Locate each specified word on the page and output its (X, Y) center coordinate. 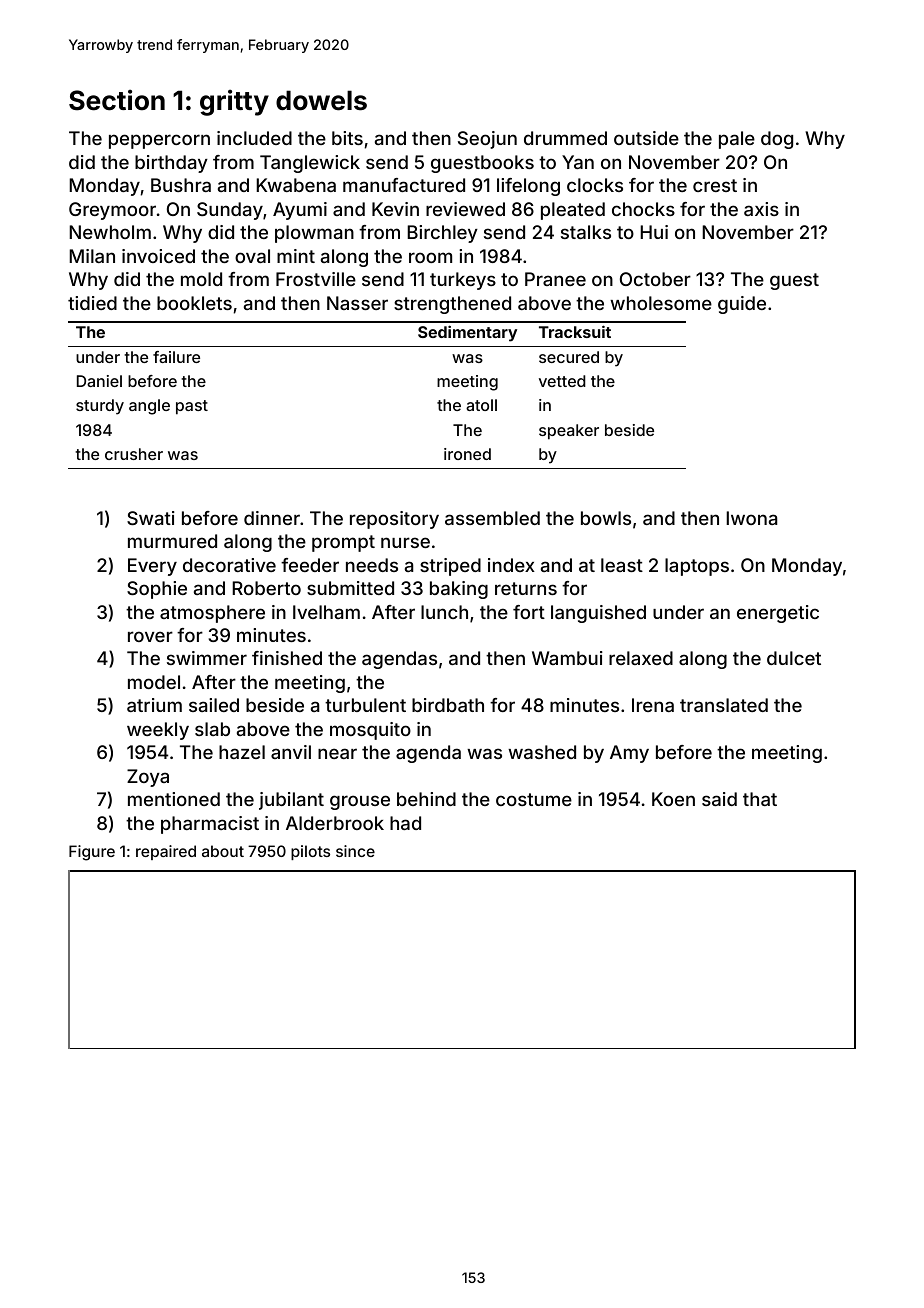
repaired (166, 852)
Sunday (230, 211)
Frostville (316, 279)
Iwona (751, 518)
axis (761, 209)
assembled (492, 518)
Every (152, 567)
